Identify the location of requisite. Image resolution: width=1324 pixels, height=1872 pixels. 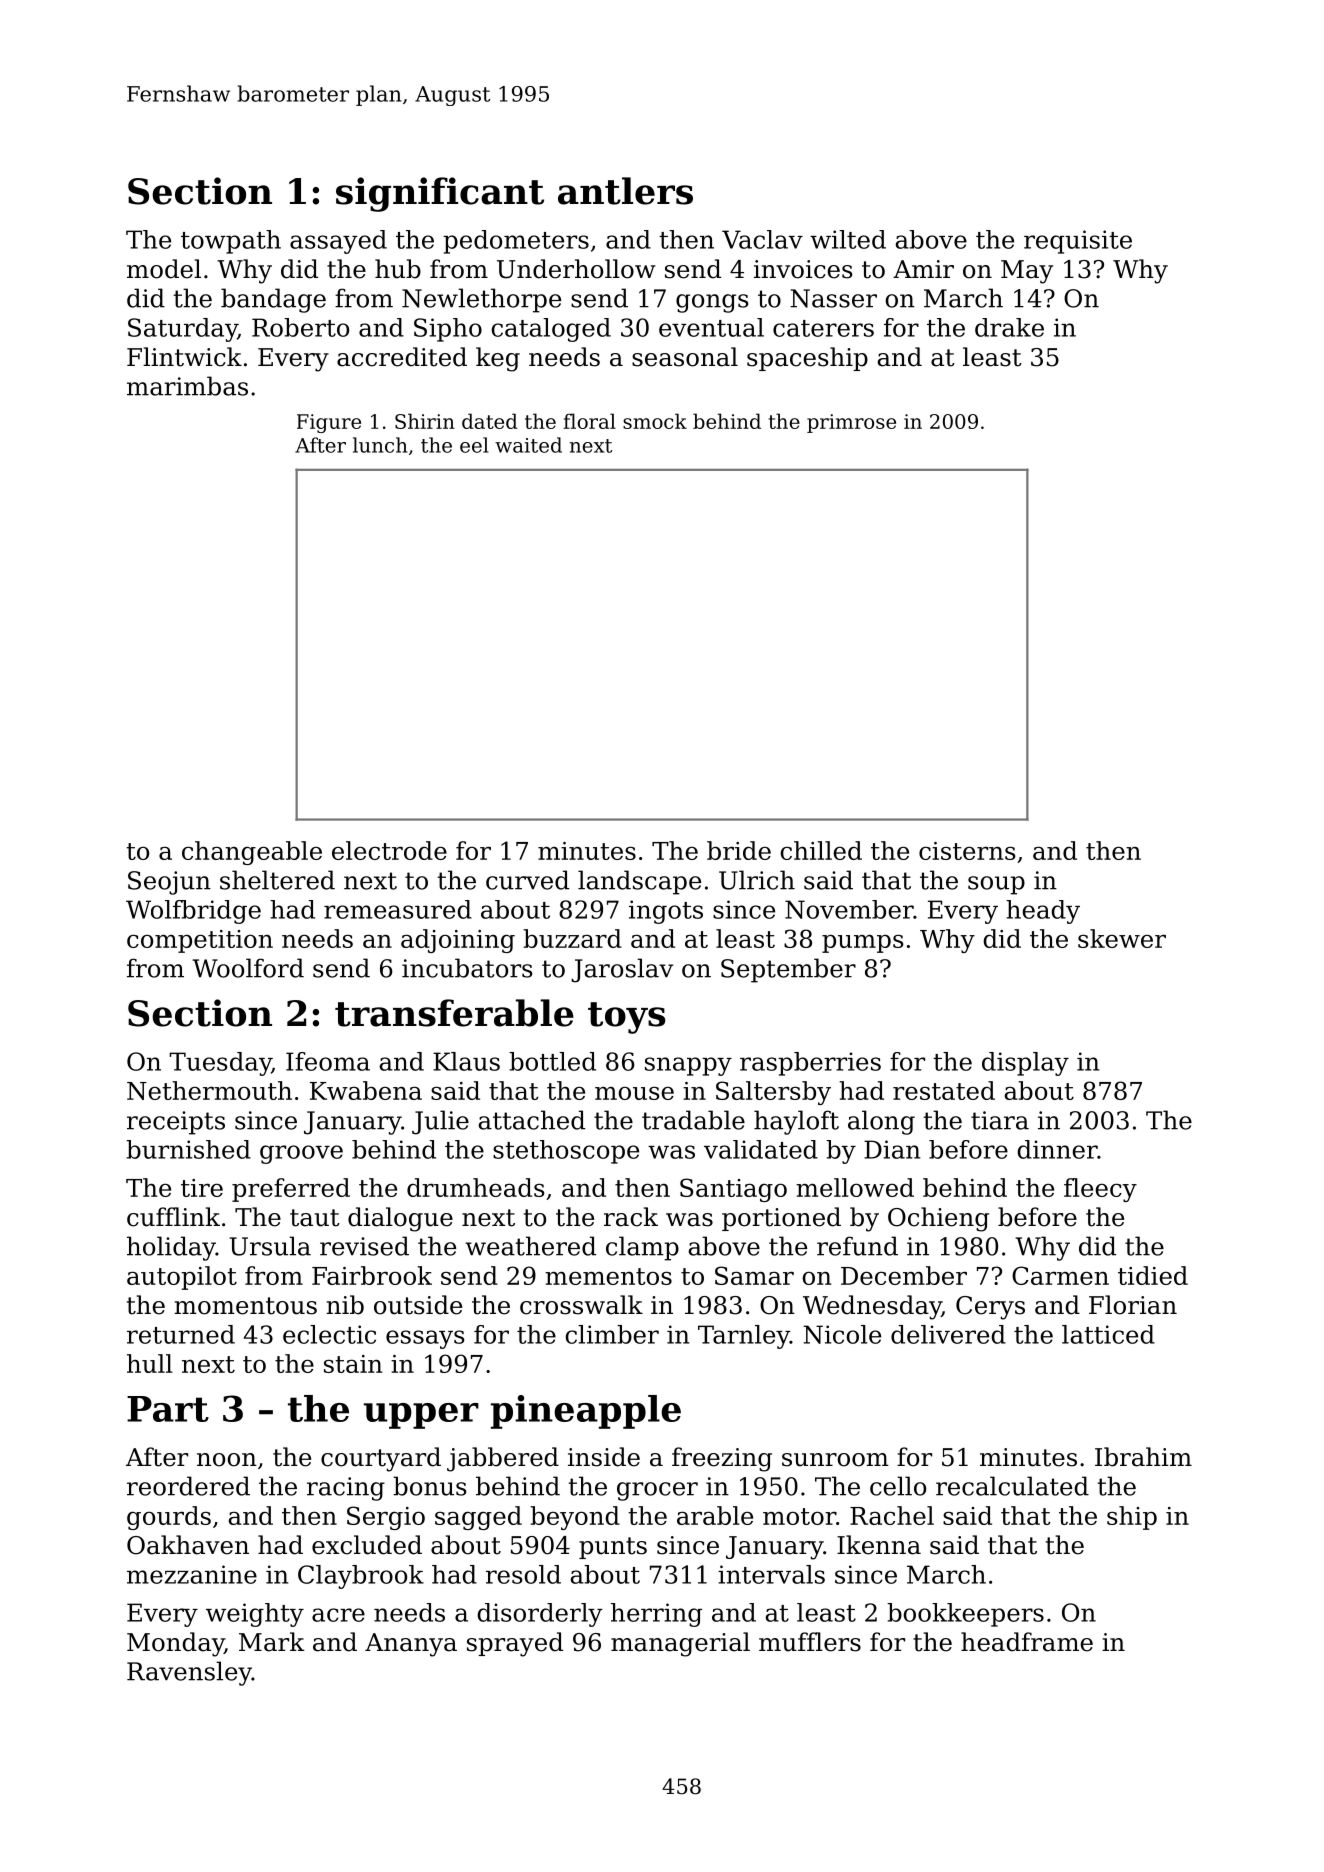
(1078, 242).
